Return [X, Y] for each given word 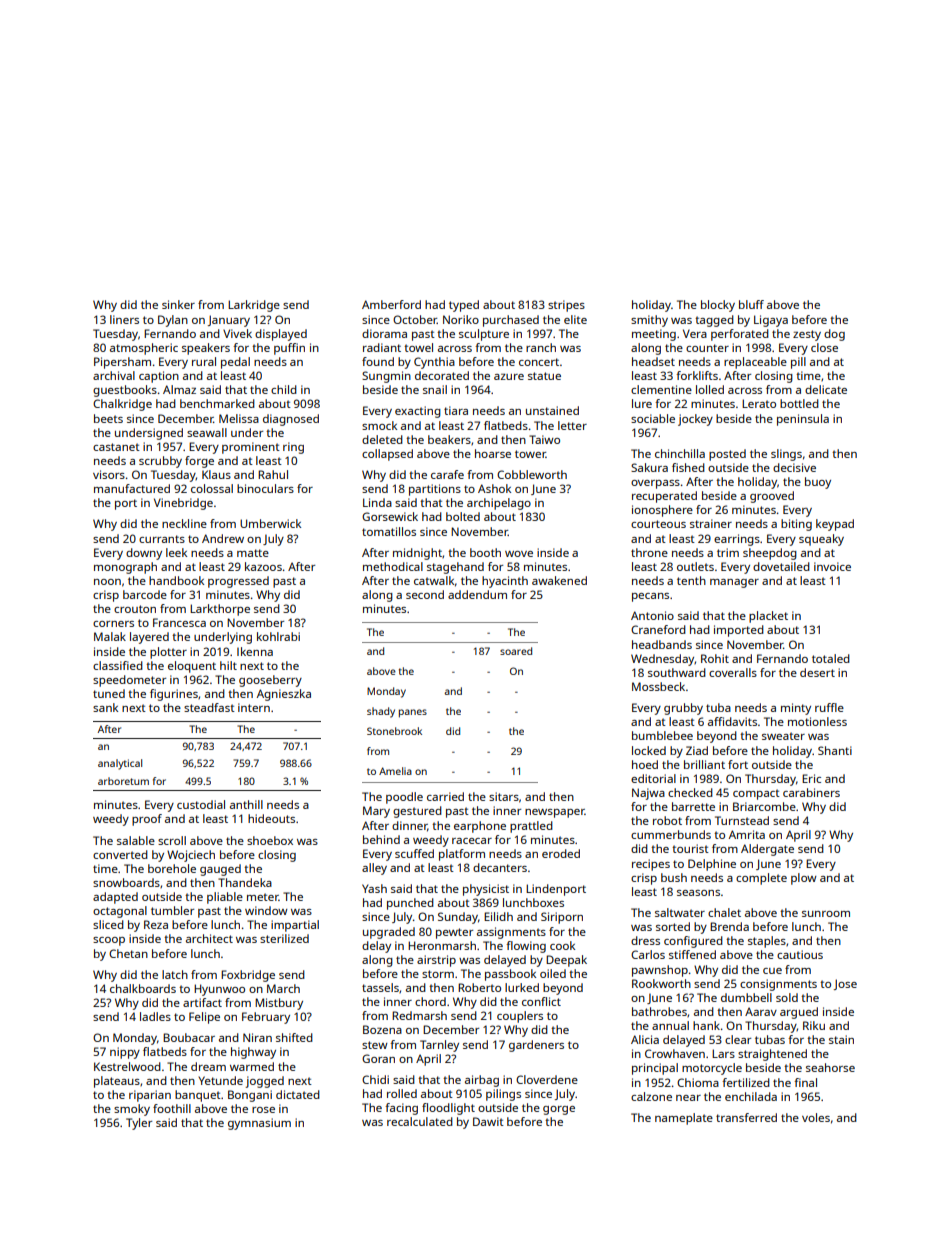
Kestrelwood [127, 1066]
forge [199, 462]
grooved [772, 497]
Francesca [179, 622]
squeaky [821, 540]
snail [435, 389]
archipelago [499, 504]
